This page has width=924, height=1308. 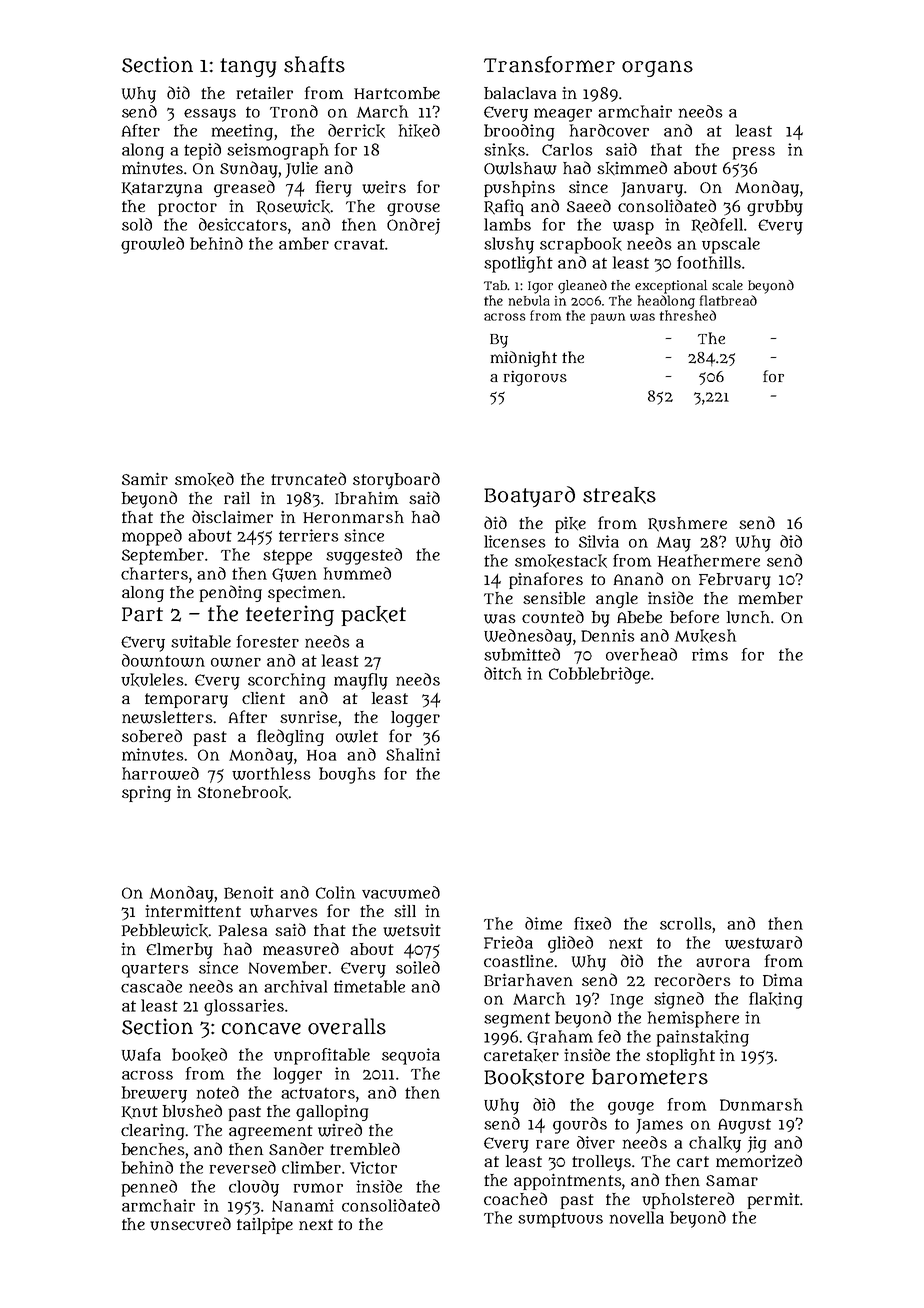 What do you see at coordinates (261, 1028) in the page?
I see `concave` at bounding box center [261, 1028].
